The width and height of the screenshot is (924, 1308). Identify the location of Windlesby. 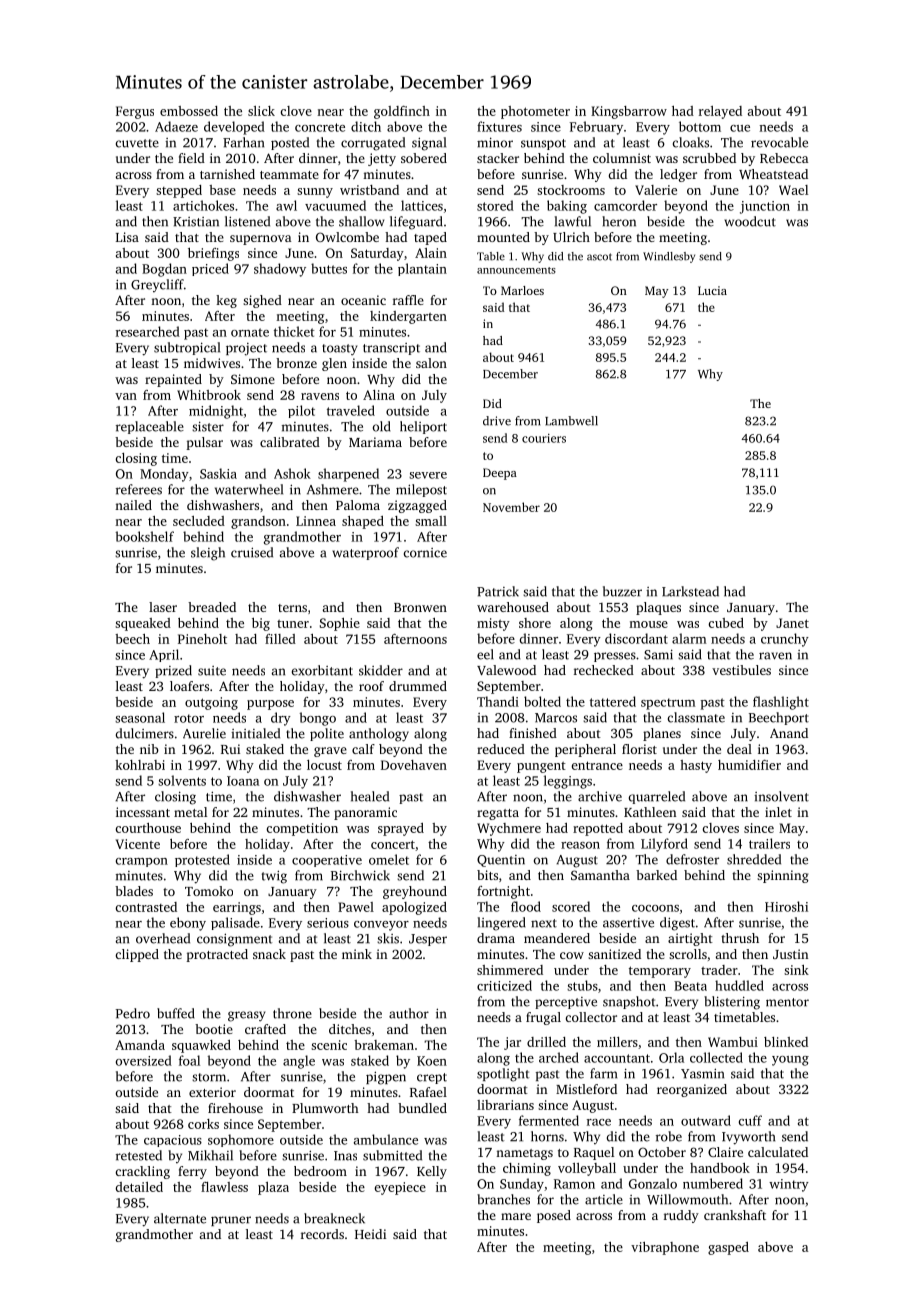
(669, 257).
